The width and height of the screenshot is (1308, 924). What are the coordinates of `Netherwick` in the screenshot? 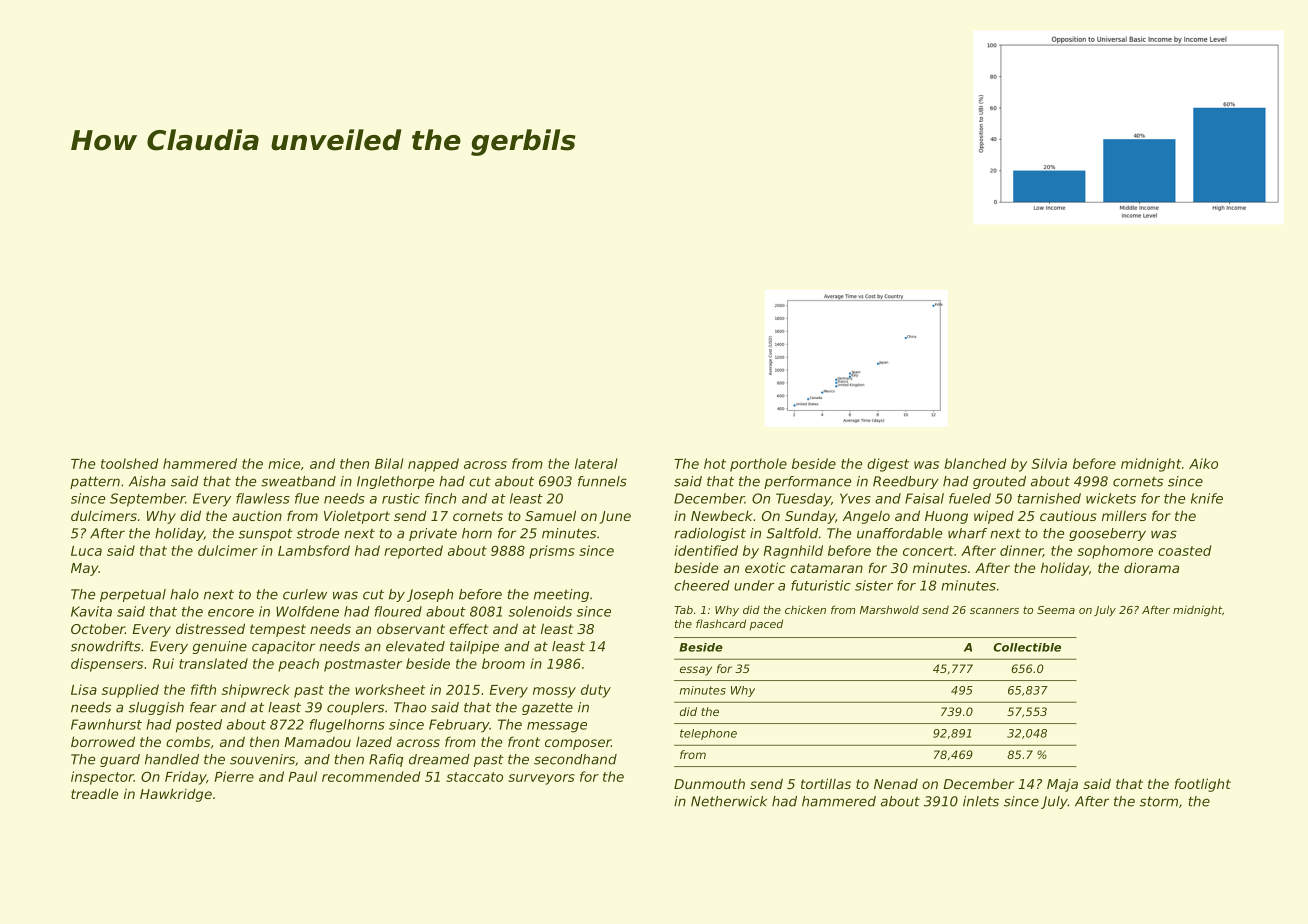 It's located at (729, 801).
